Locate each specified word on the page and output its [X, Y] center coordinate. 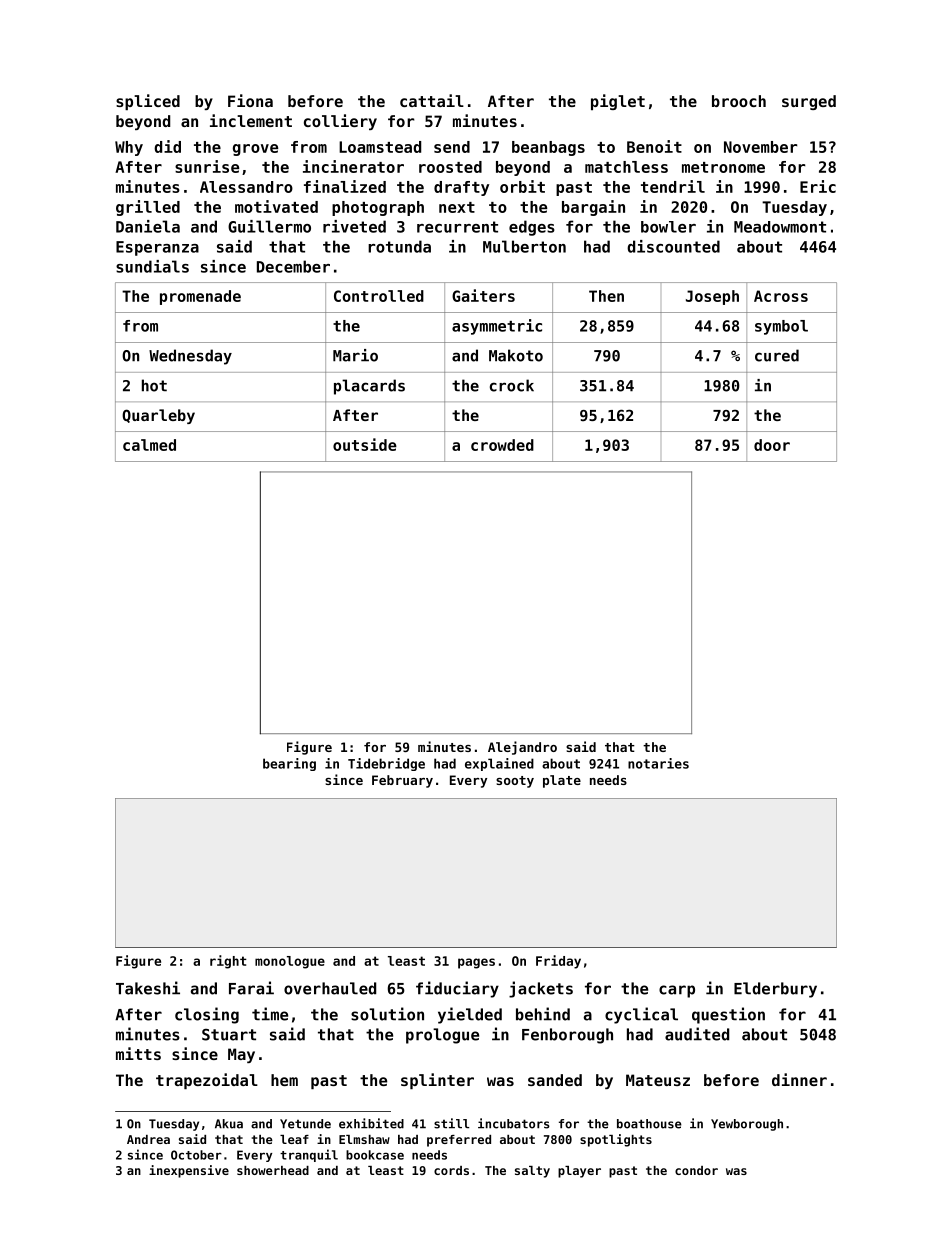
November [761, 147]
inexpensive [189, 1171]
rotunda [399, 246]
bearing [289, 764]
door [772, 445]
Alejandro [522, 748]
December [293, 266]
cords [451, 1170]
